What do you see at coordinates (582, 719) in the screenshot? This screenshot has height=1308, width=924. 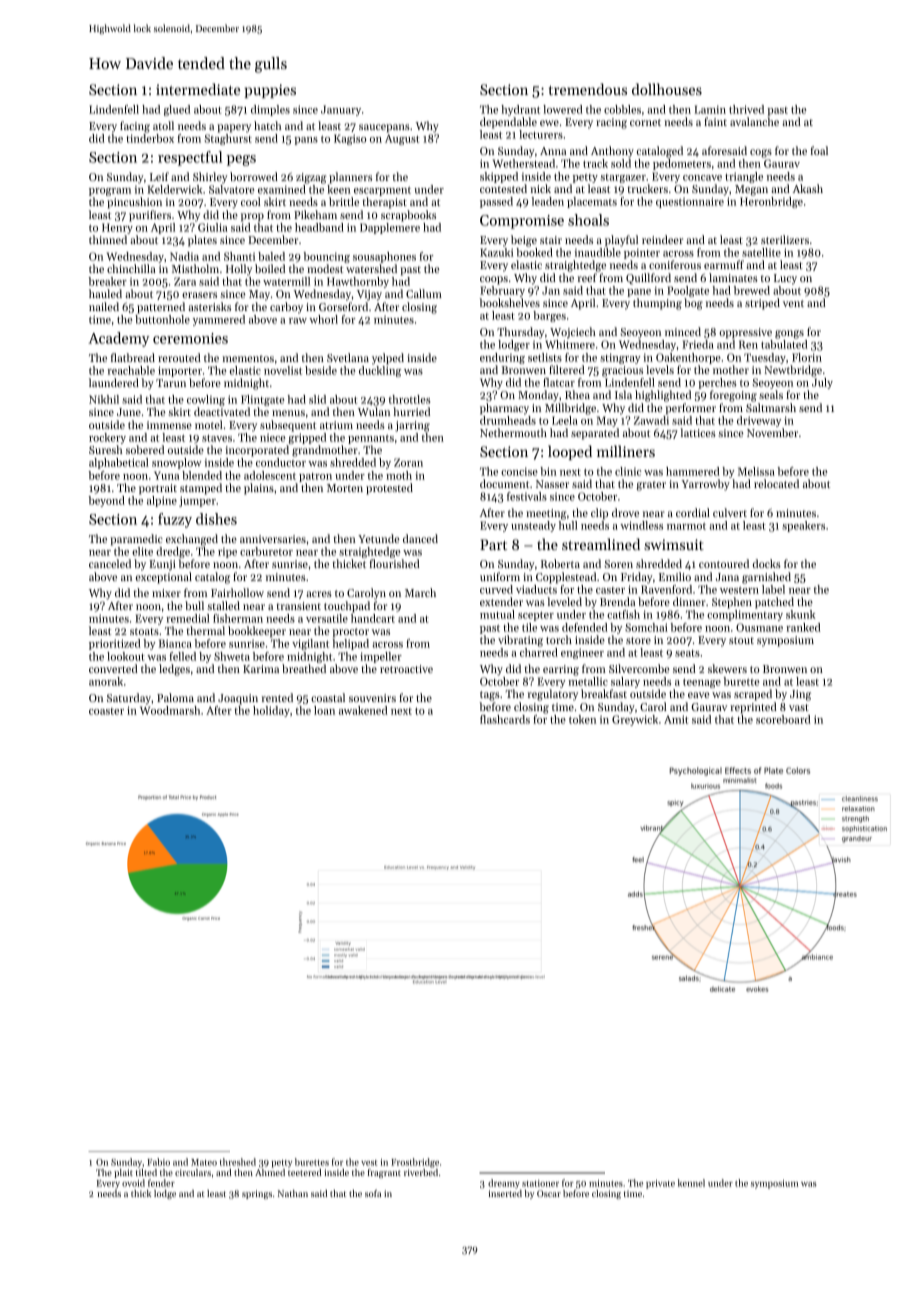 I see `token` at bounding box center [582, 719].
